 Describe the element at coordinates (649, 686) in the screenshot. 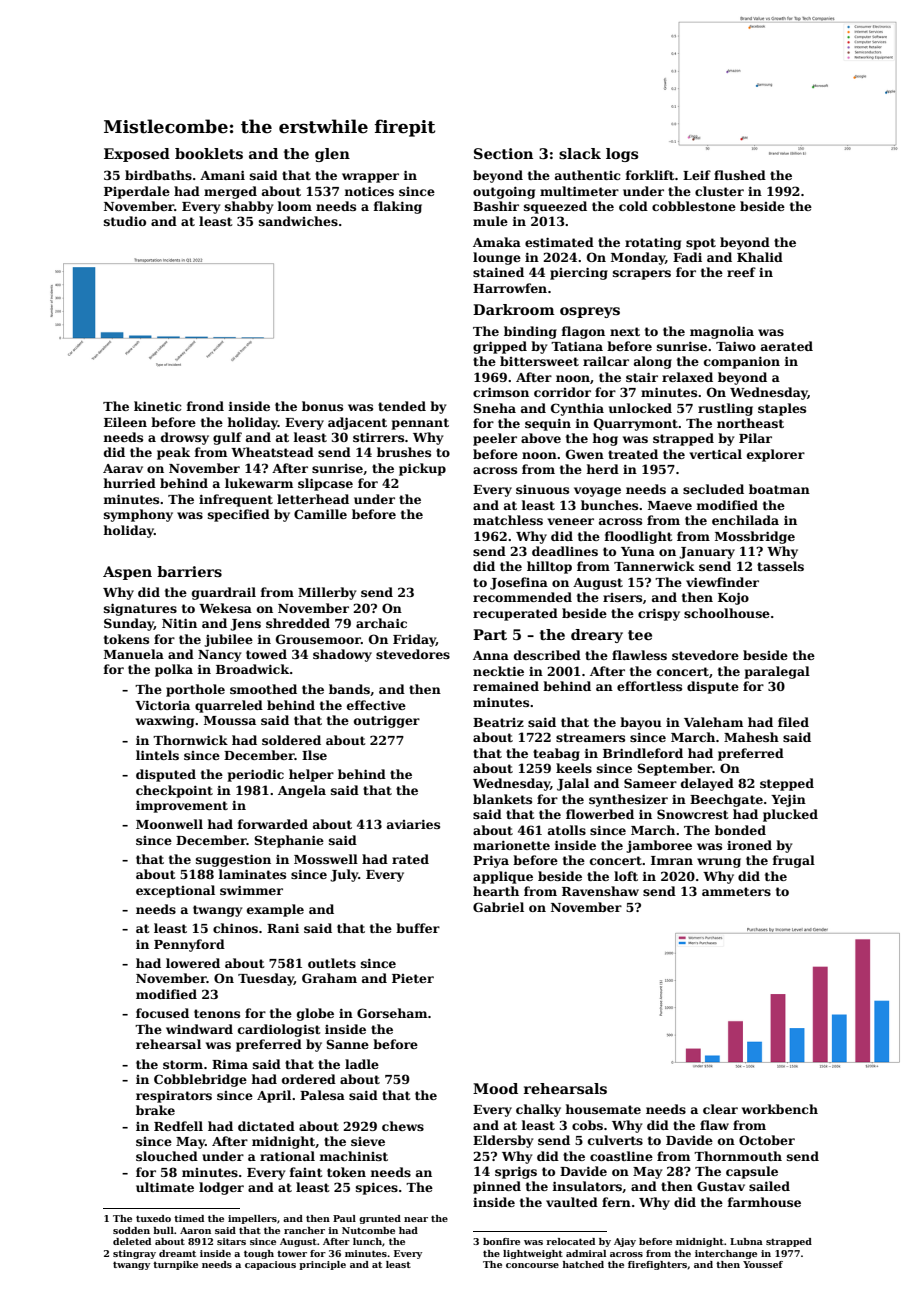

I see `effortless` at that location.
